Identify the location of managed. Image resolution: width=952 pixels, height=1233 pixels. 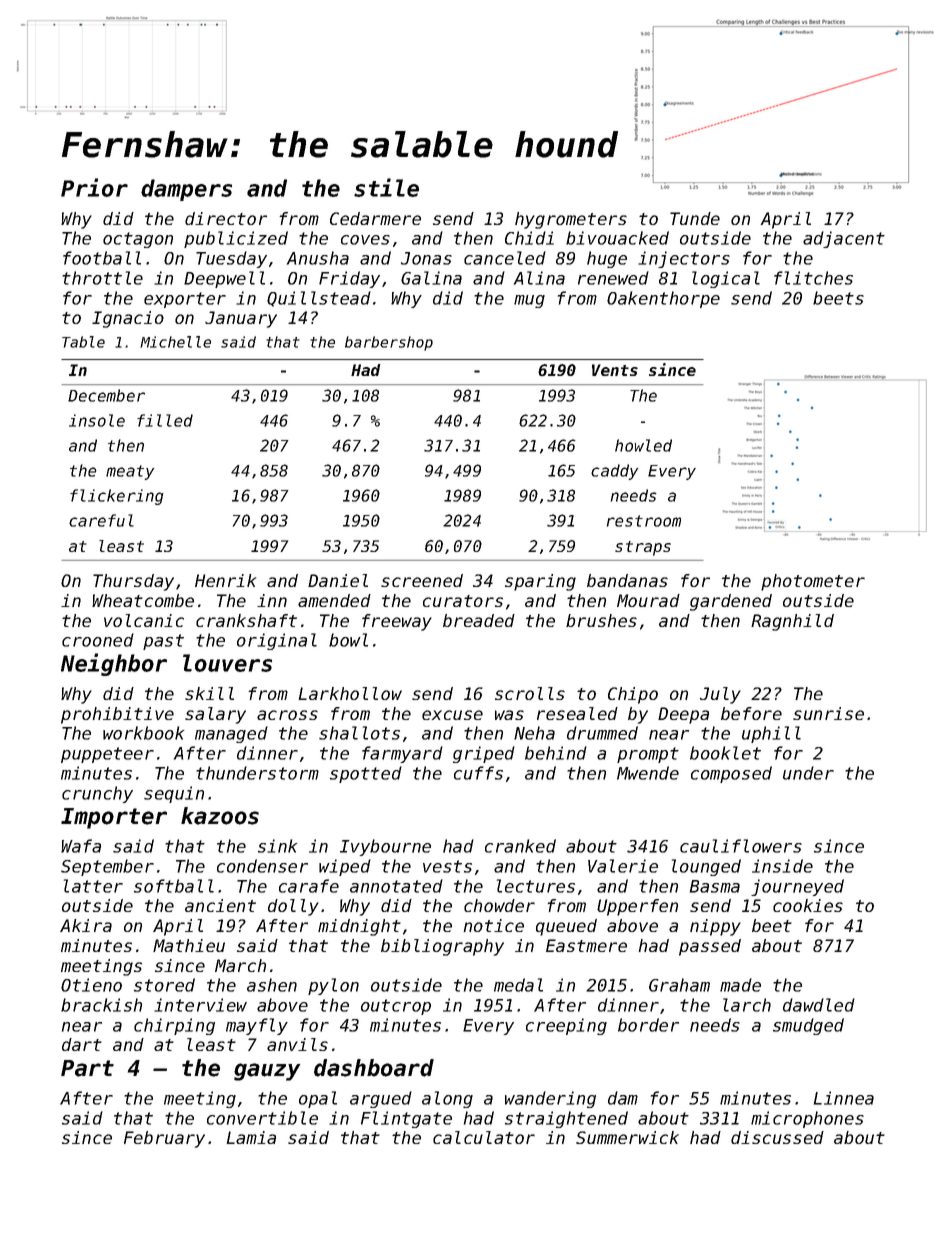
(231, 734).
